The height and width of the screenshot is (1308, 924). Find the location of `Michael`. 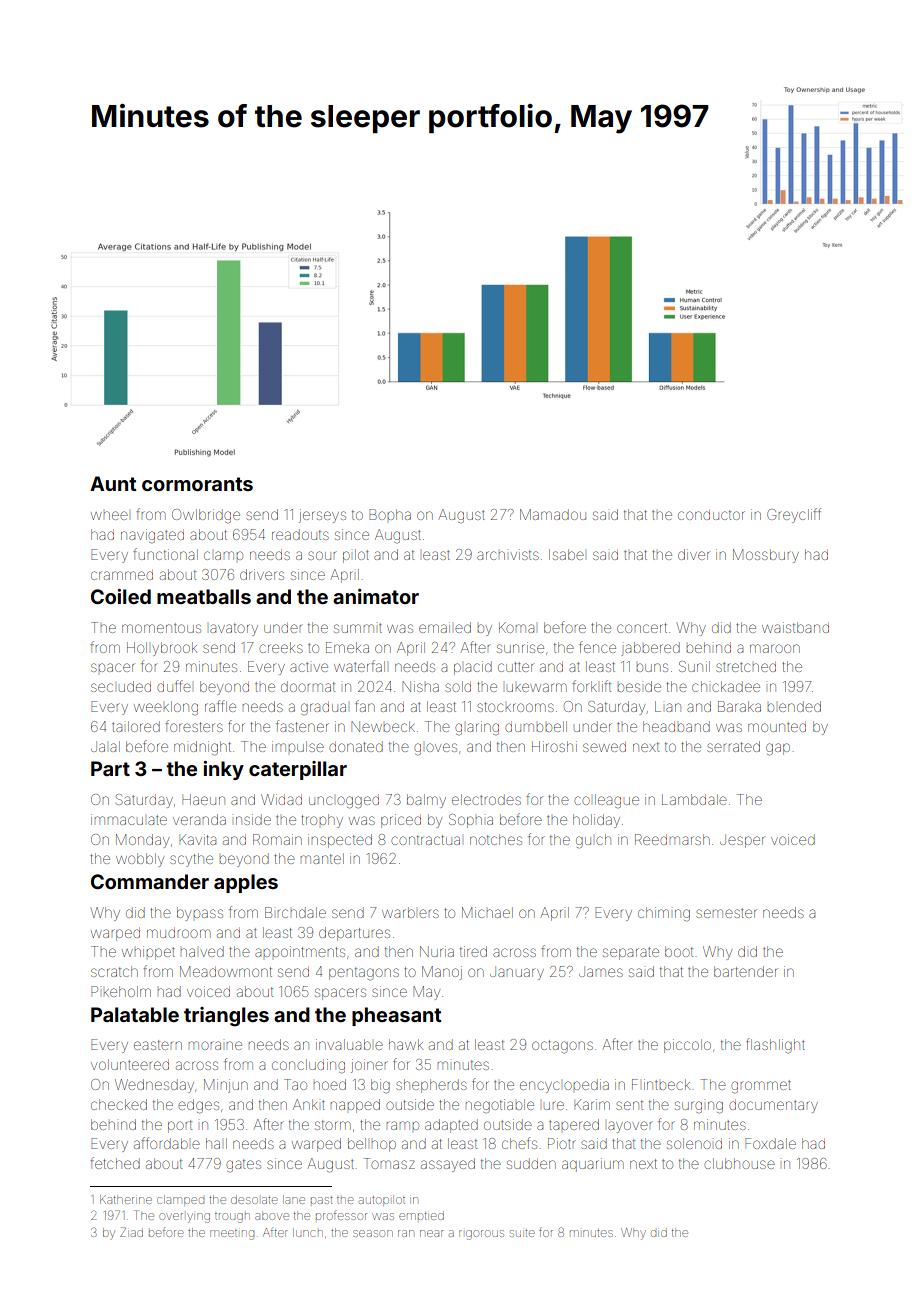

Michael is located at coordinates (487, 912).
